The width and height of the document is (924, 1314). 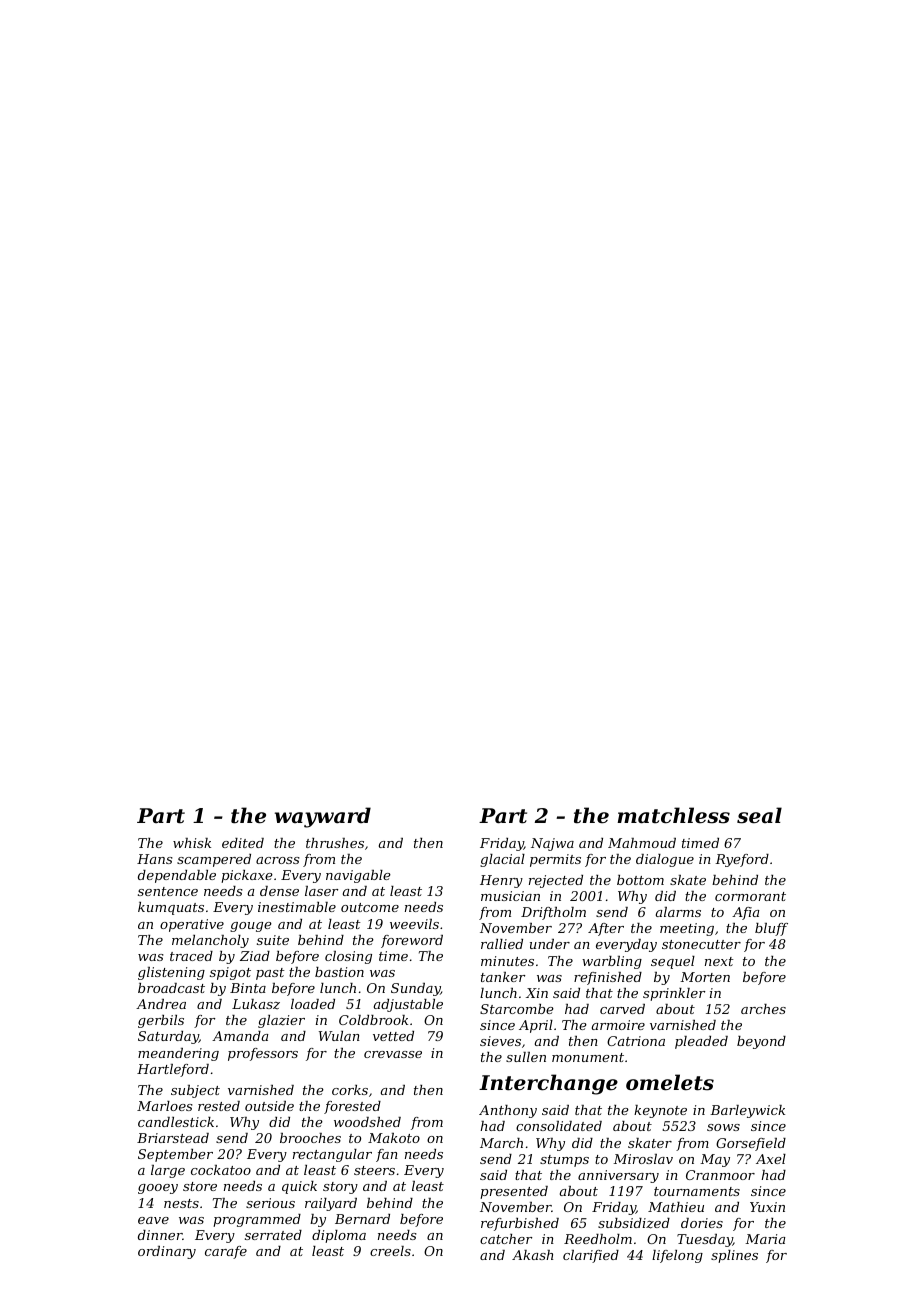 I want to click on wayward, so click(x=323, y=817).
